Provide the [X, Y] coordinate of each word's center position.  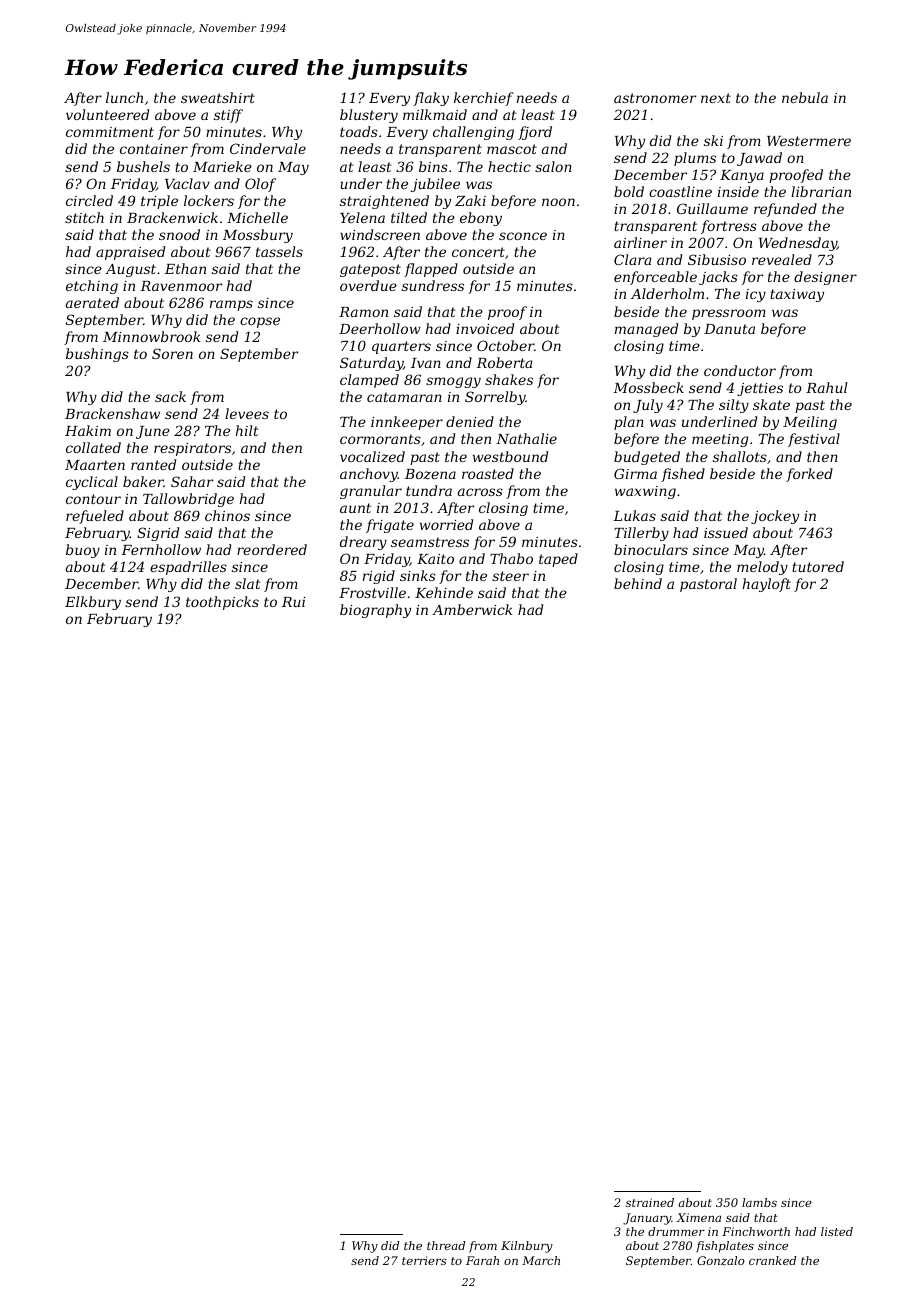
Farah [482, 1260]
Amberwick [472, 609]
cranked [772, 1260]
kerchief [484, 99]
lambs [759, 1202]
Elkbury [93, 603]
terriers [424, 1260]
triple [159, 202]
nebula [805, 97]
